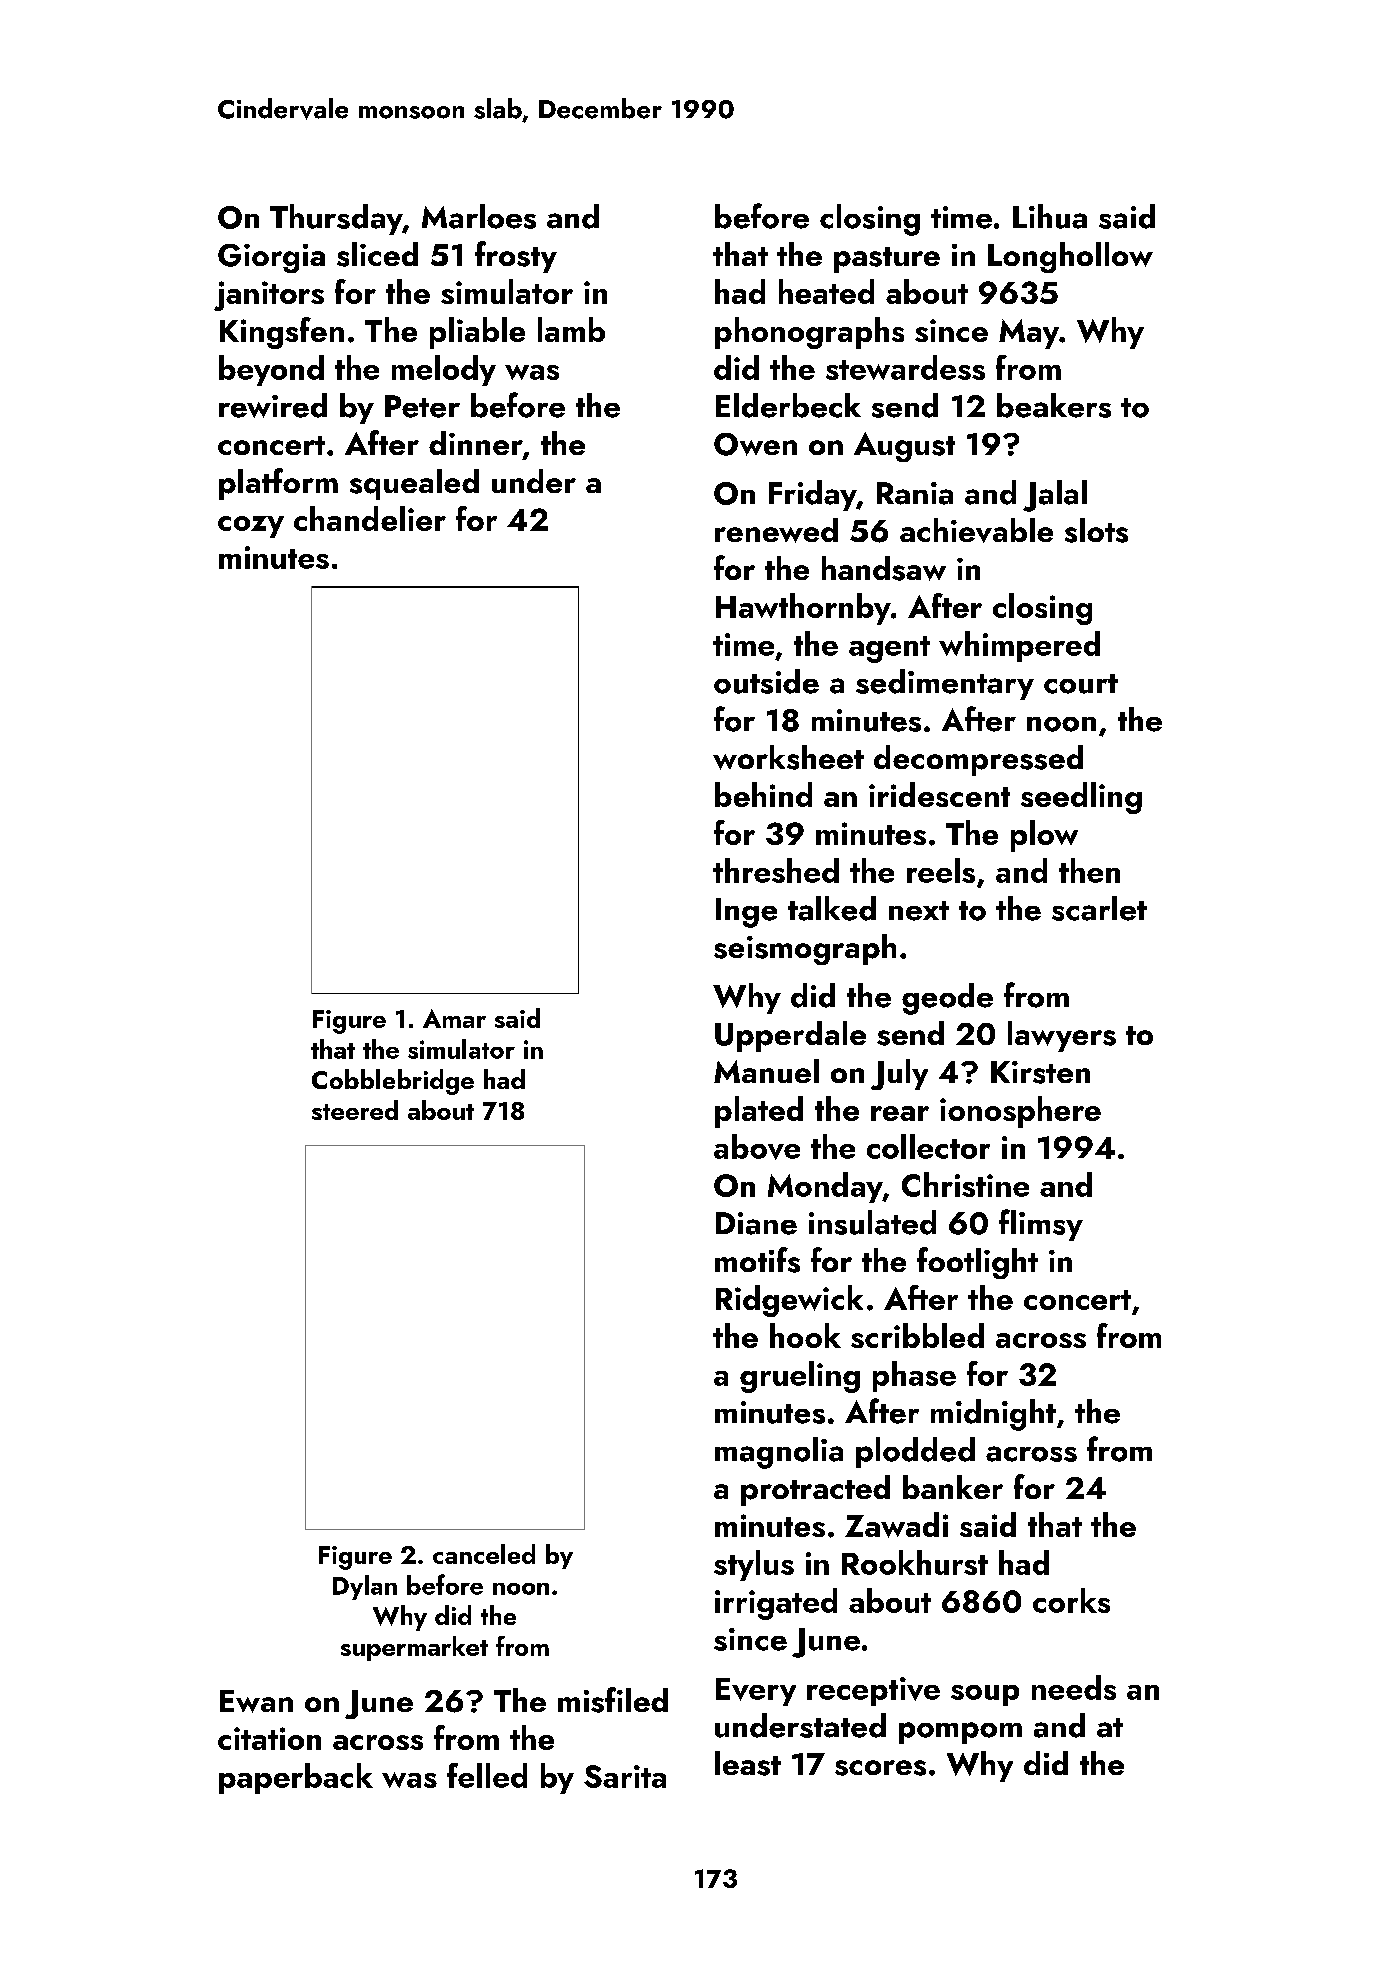  I want to click on paperback, so click(296, 1778).
